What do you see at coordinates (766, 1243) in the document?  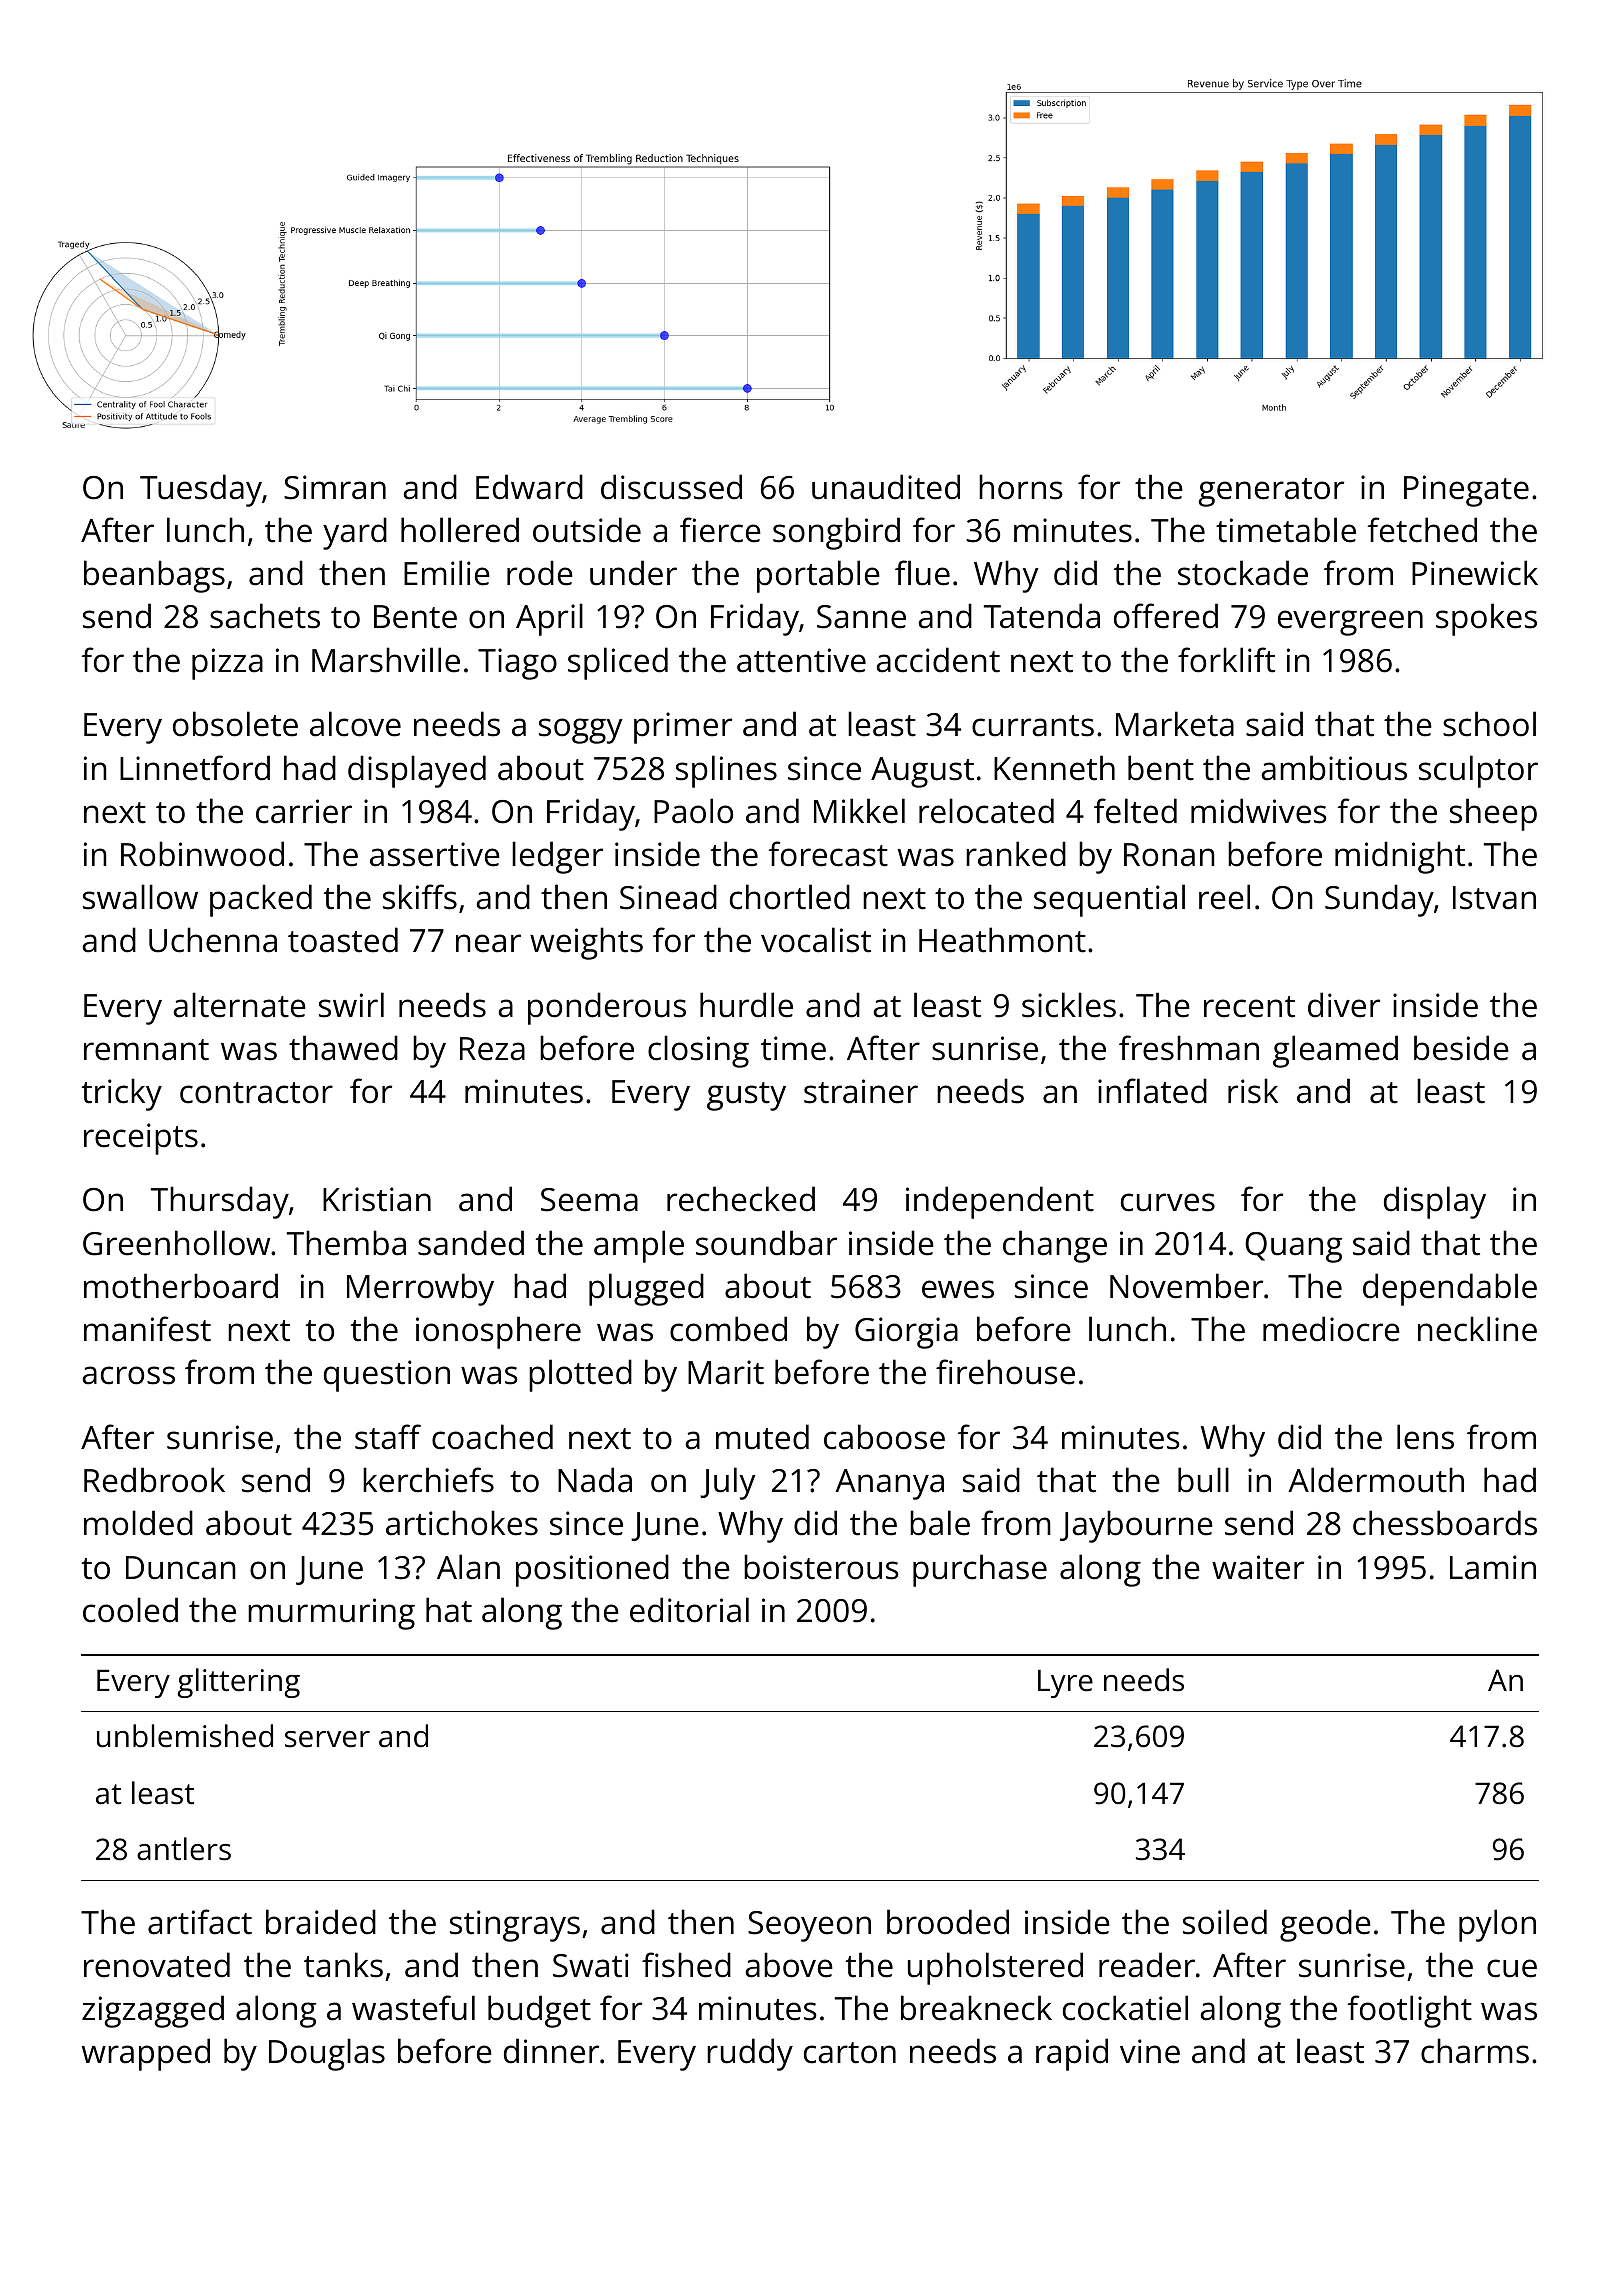 I see `soundbar` at bounding box center [766, 1243].
